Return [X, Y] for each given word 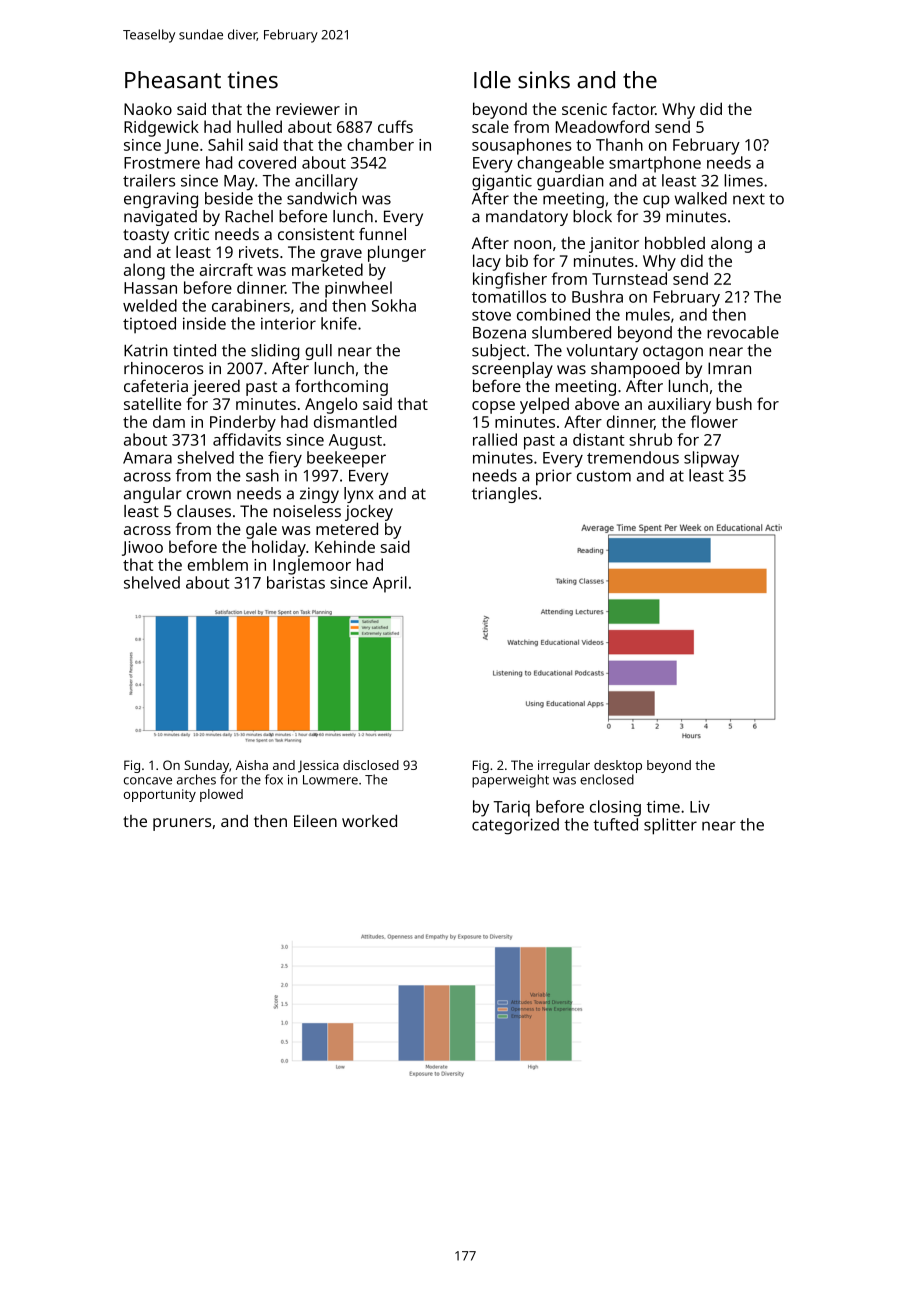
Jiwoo [142, 548]
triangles [504, 495]
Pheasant [173, 80]
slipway [711, 459]
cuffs [395, 126]
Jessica [318, 766]
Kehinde [345, 546]
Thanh [619, 144]
